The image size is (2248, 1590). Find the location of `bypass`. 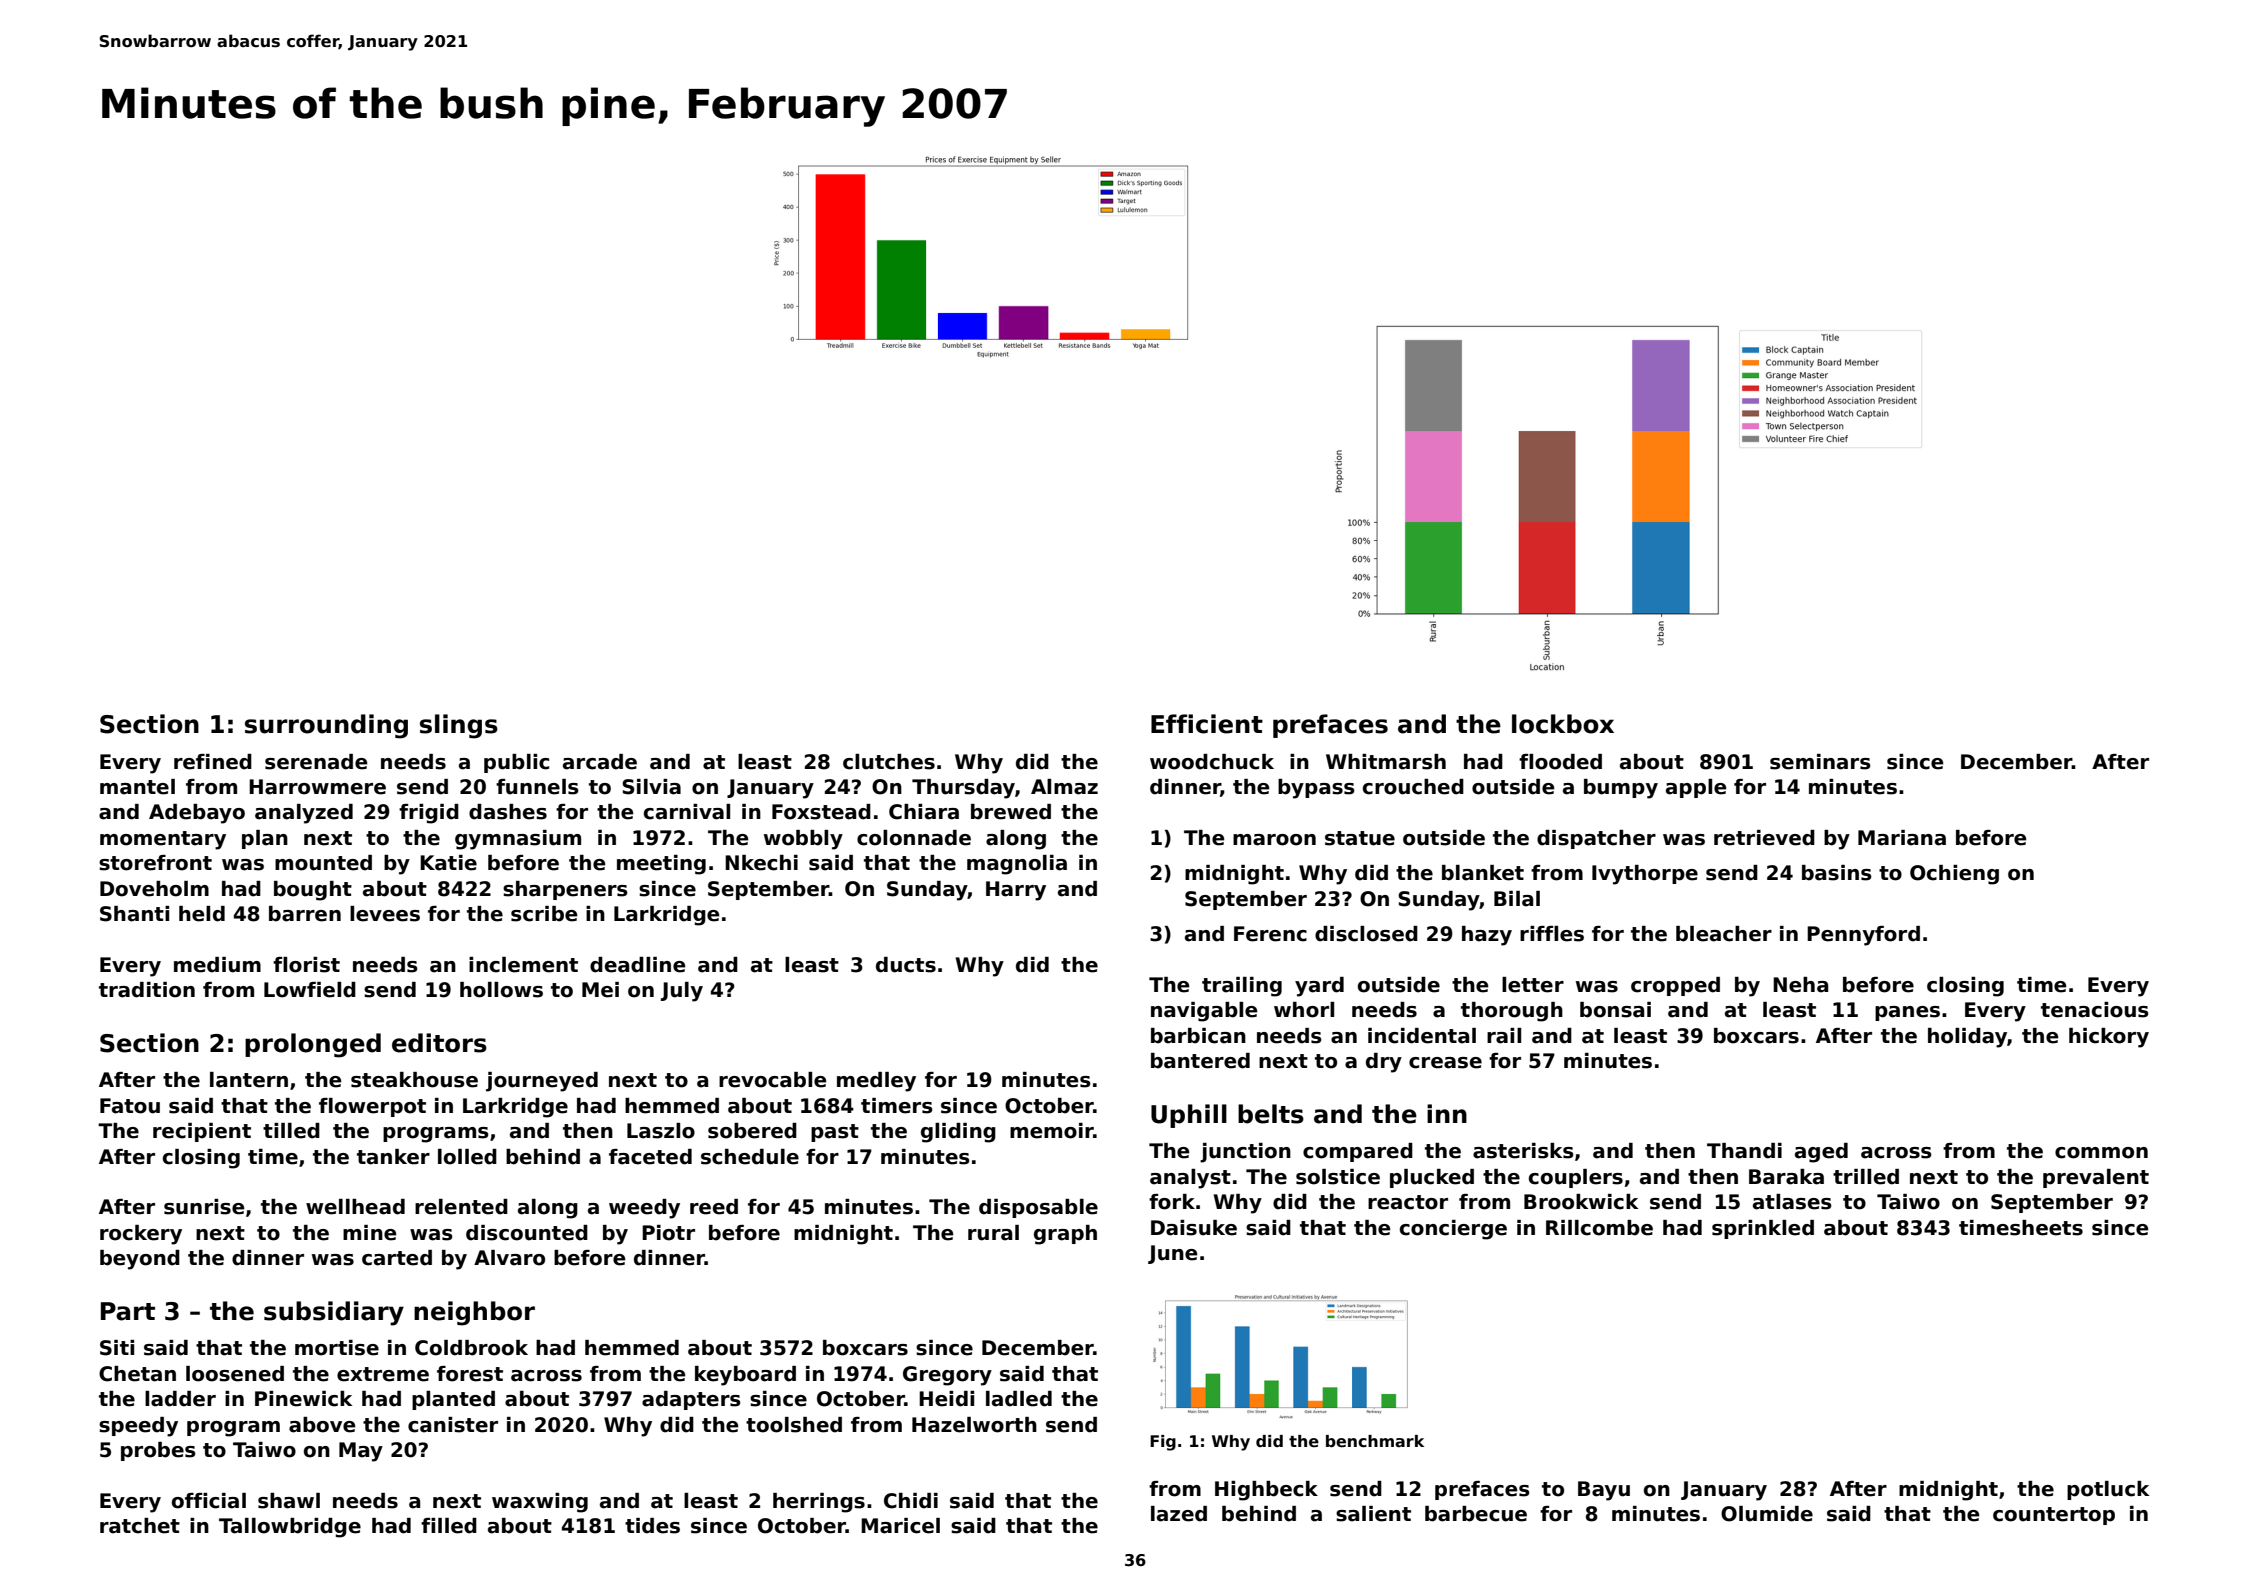

bypass is located at coordinates (1316, 789).
